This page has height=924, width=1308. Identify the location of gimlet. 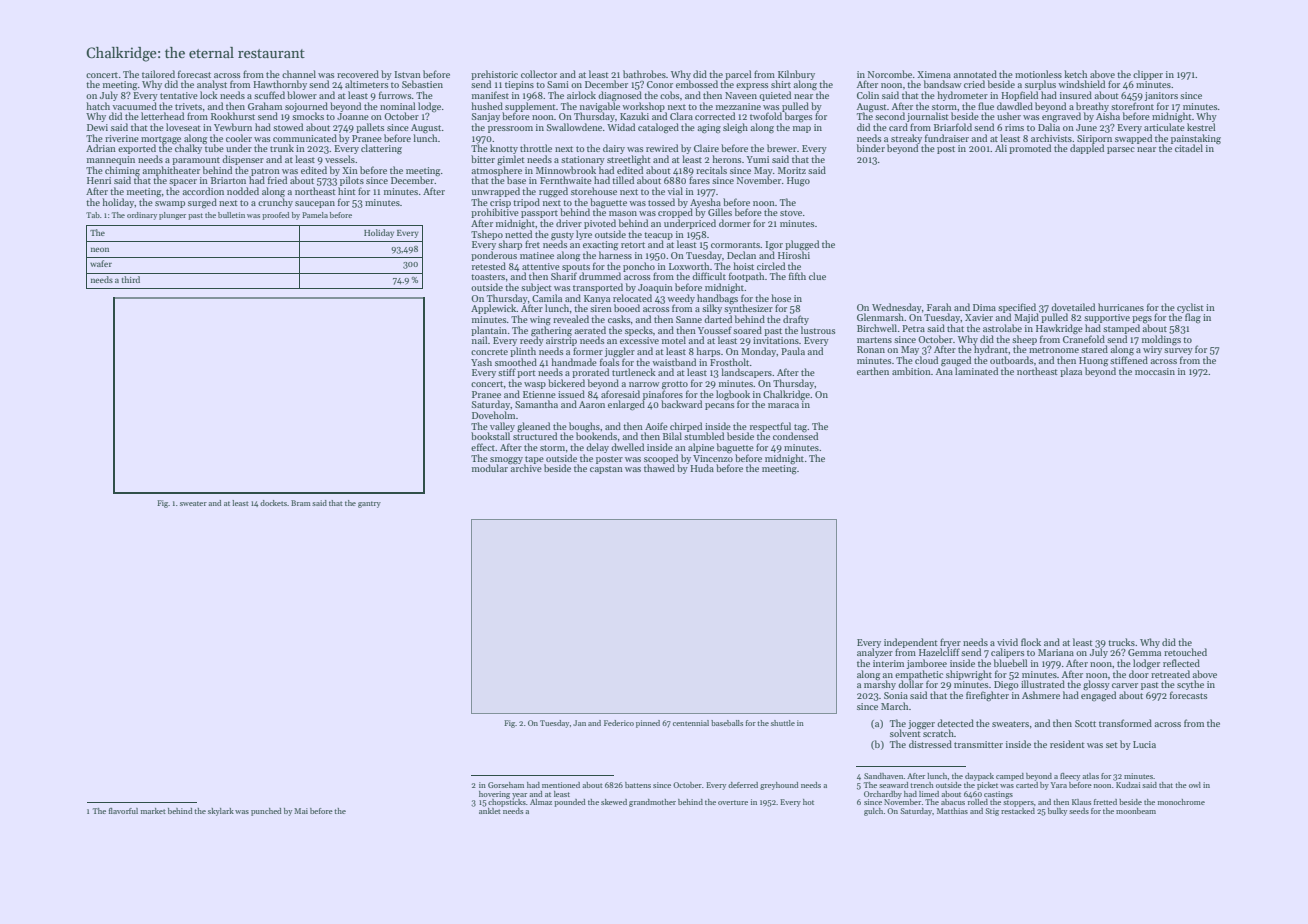
(511, 160).
